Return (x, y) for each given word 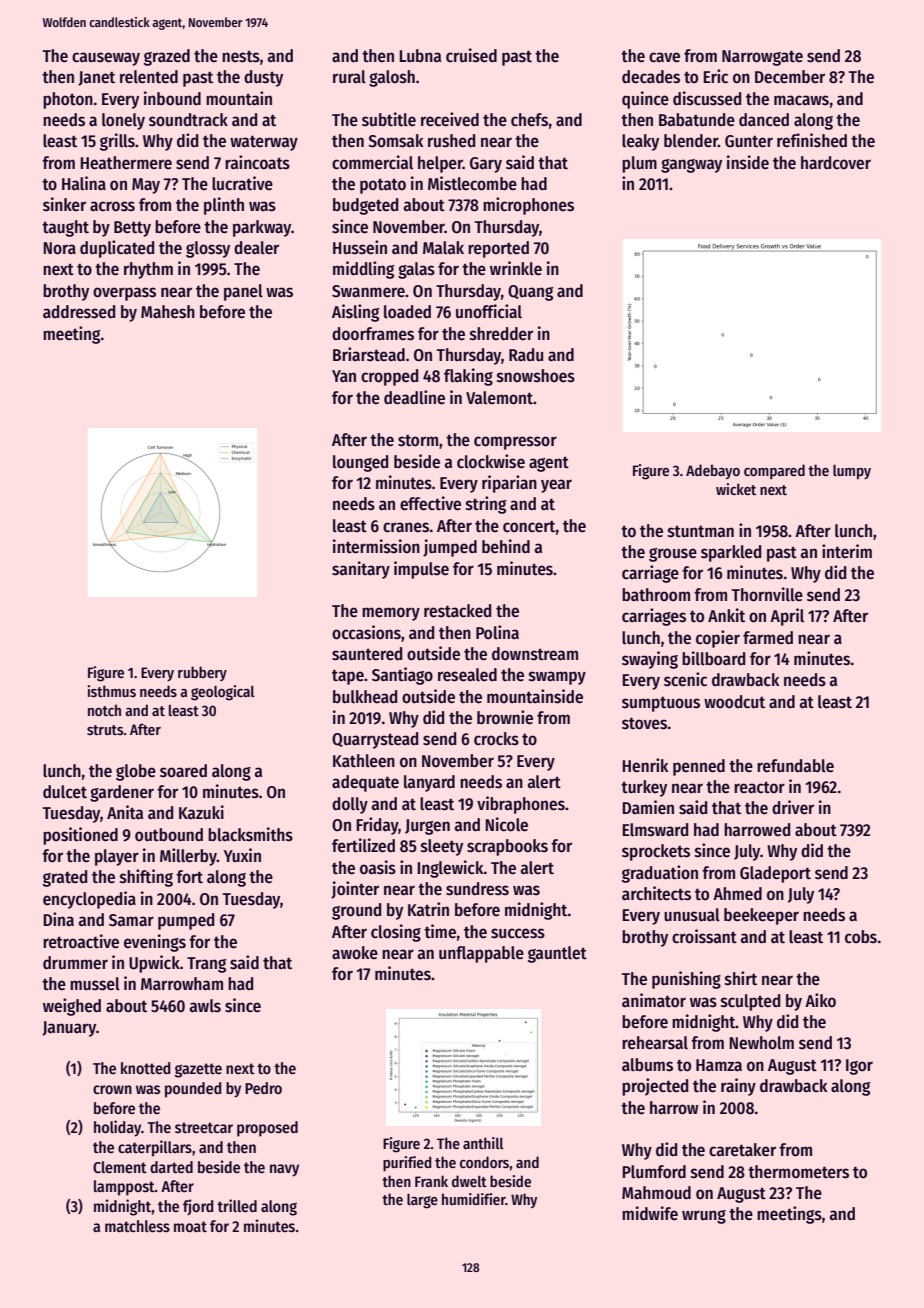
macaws (801, 100)
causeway (106, 59)
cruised (471, 55)
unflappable (481, 954)
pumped (186, 921)
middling (363, 270)
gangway (691, 166)
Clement (120, 1167)
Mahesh (168, 312)
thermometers (798, 1172)
